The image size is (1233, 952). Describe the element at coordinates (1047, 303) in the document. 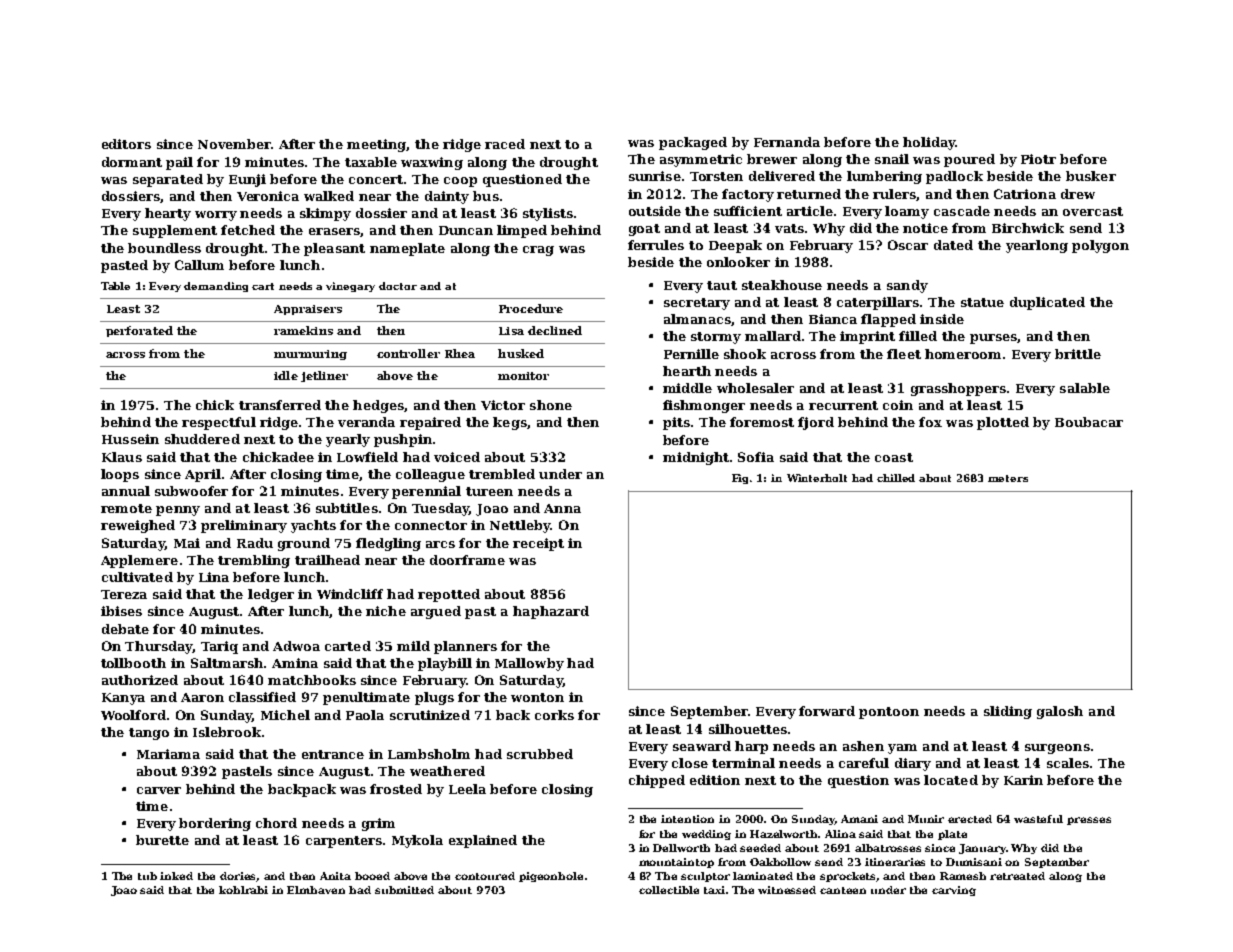

I see `duplicated` at that location.
